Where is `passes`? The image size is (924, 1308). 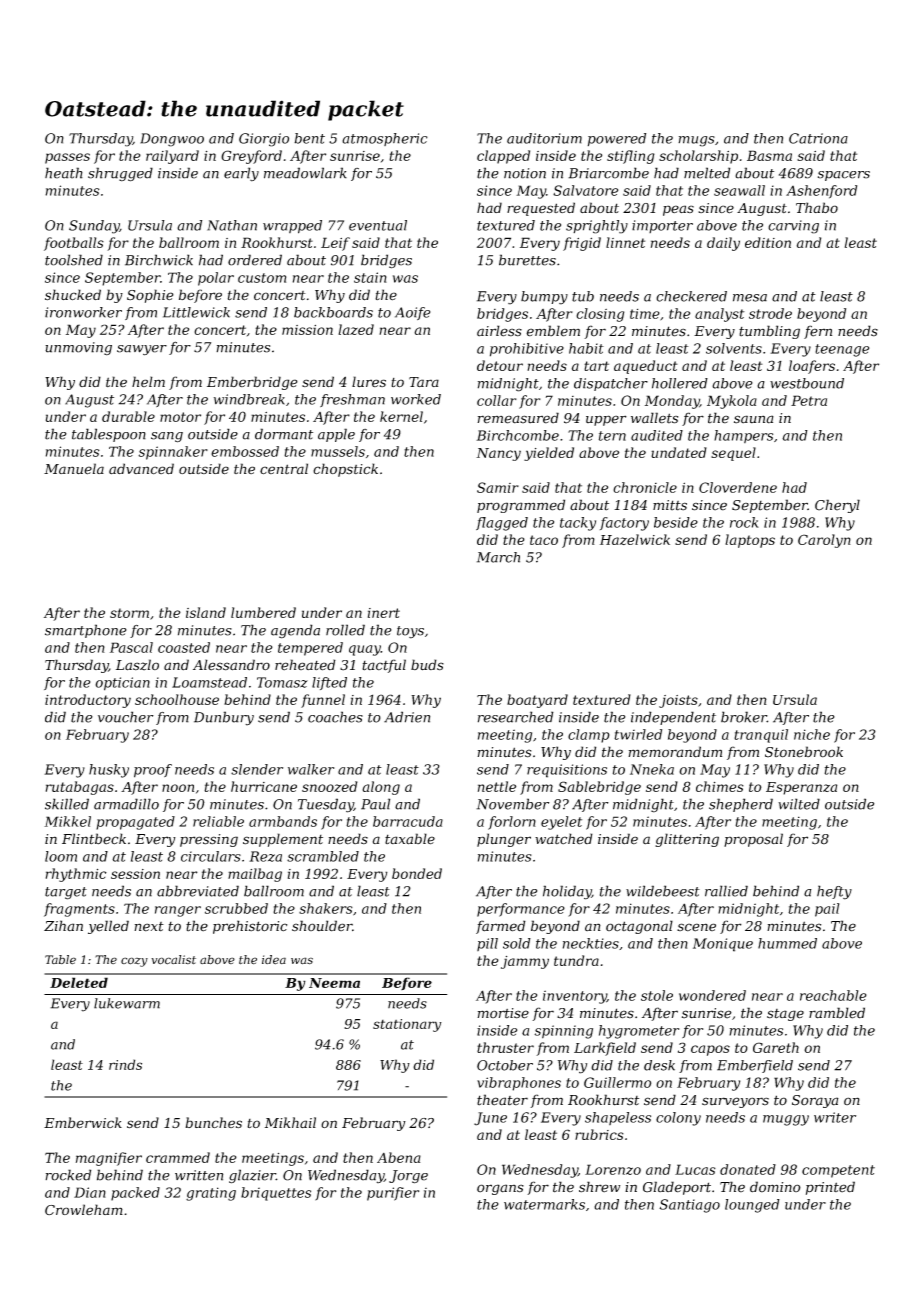
passes is located at coordinates (67, 158).
